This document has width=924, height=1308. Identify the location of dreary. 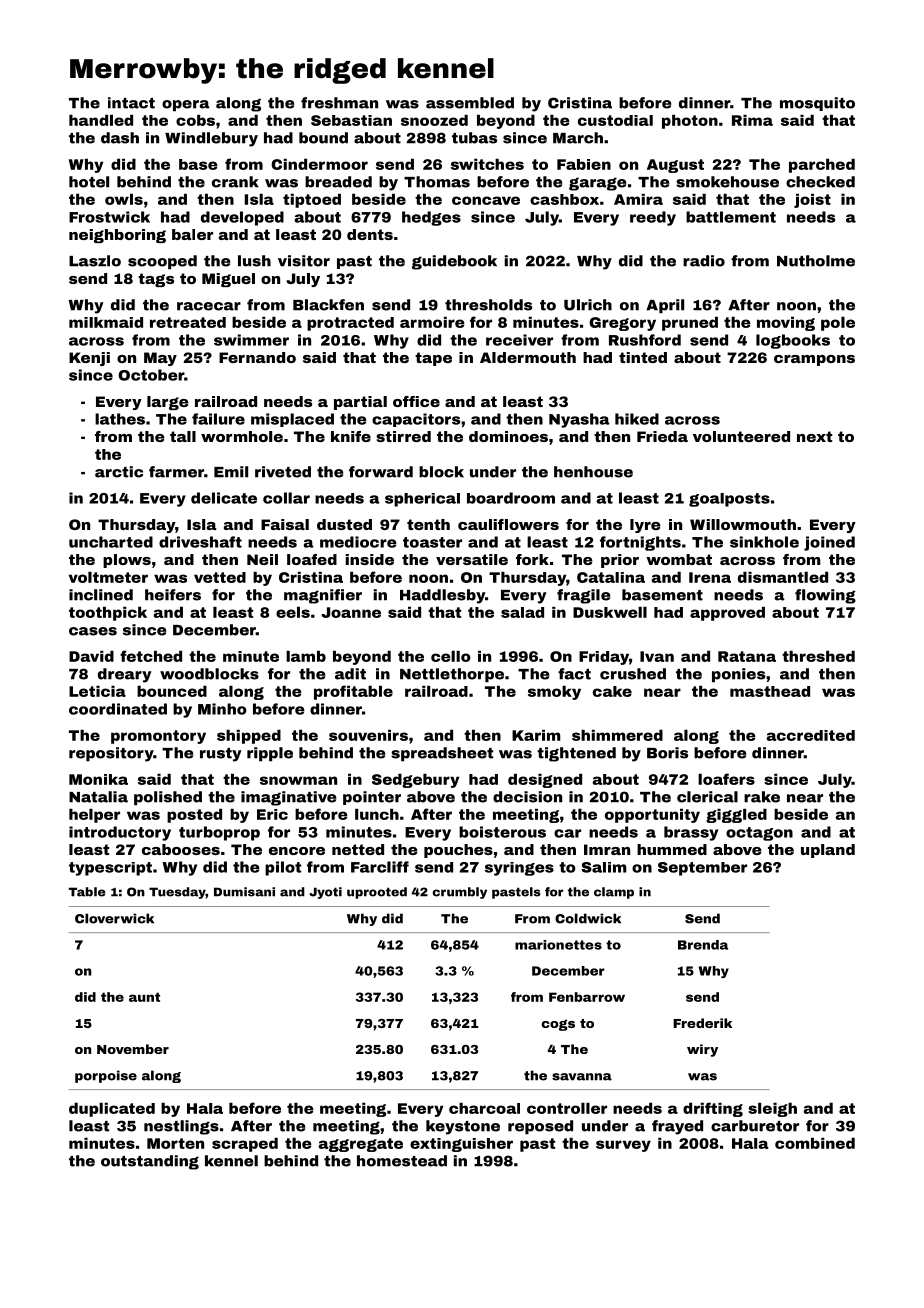
(125, 675).
